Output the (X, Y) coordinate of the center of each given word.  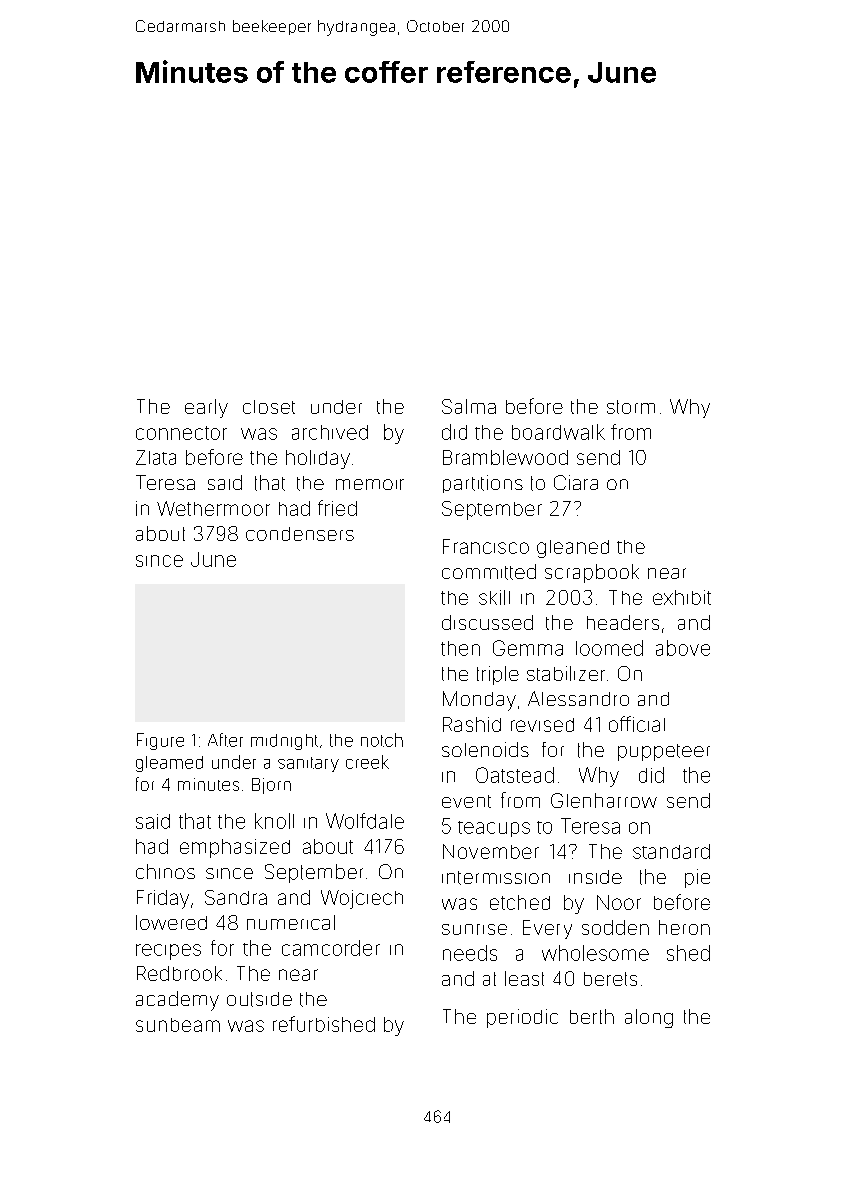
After (225, 740)
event (466, 801)
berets (610, 979)
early (206, 408)
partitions (483, 484)
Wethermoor (213, 508)
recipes (168, 952)
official (637, 724)
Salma (469, 406)
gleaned (573, 549)
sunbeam (178, 1025)
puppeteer (664, 752)
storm (631, 407)
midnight (284, 742)
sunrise (474, 929)
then (460, 648)
